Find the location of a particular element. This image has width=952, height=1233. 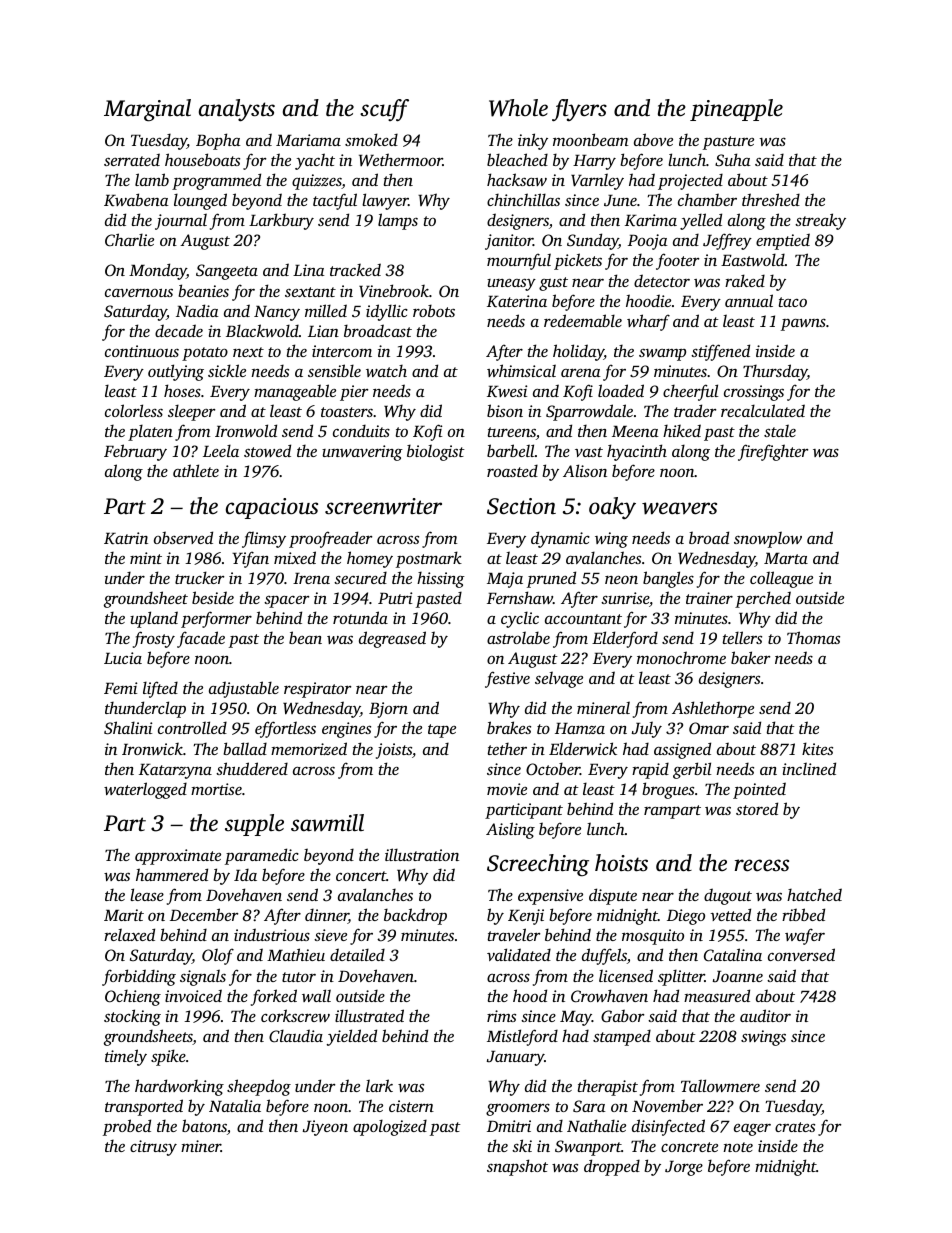

illustration is located at coordinates (422, 854).
